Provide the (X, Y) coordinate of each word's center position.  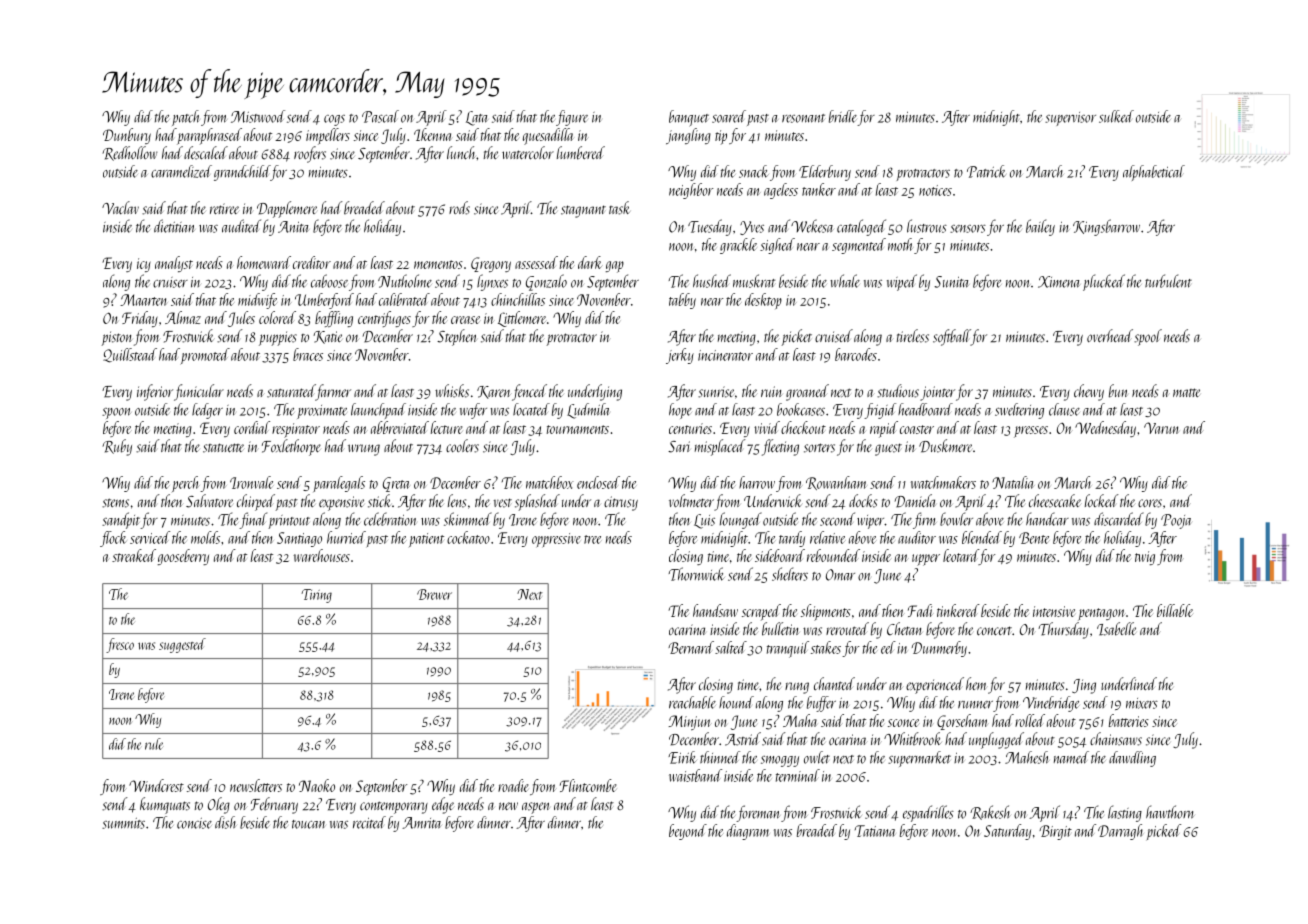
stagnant (583, 211)
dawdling (1132, 759)
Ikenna (432, 134)
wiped (902, 282)
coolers (462, 446)
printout (289, 522)
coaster (917, 429)
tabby (682, 301)
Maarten (143, 300)
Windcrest (156, 785)
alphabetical (1154, 173)
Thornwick (696, 574)
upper (926, 560)
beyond (688, 832)
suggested (182, 645)
